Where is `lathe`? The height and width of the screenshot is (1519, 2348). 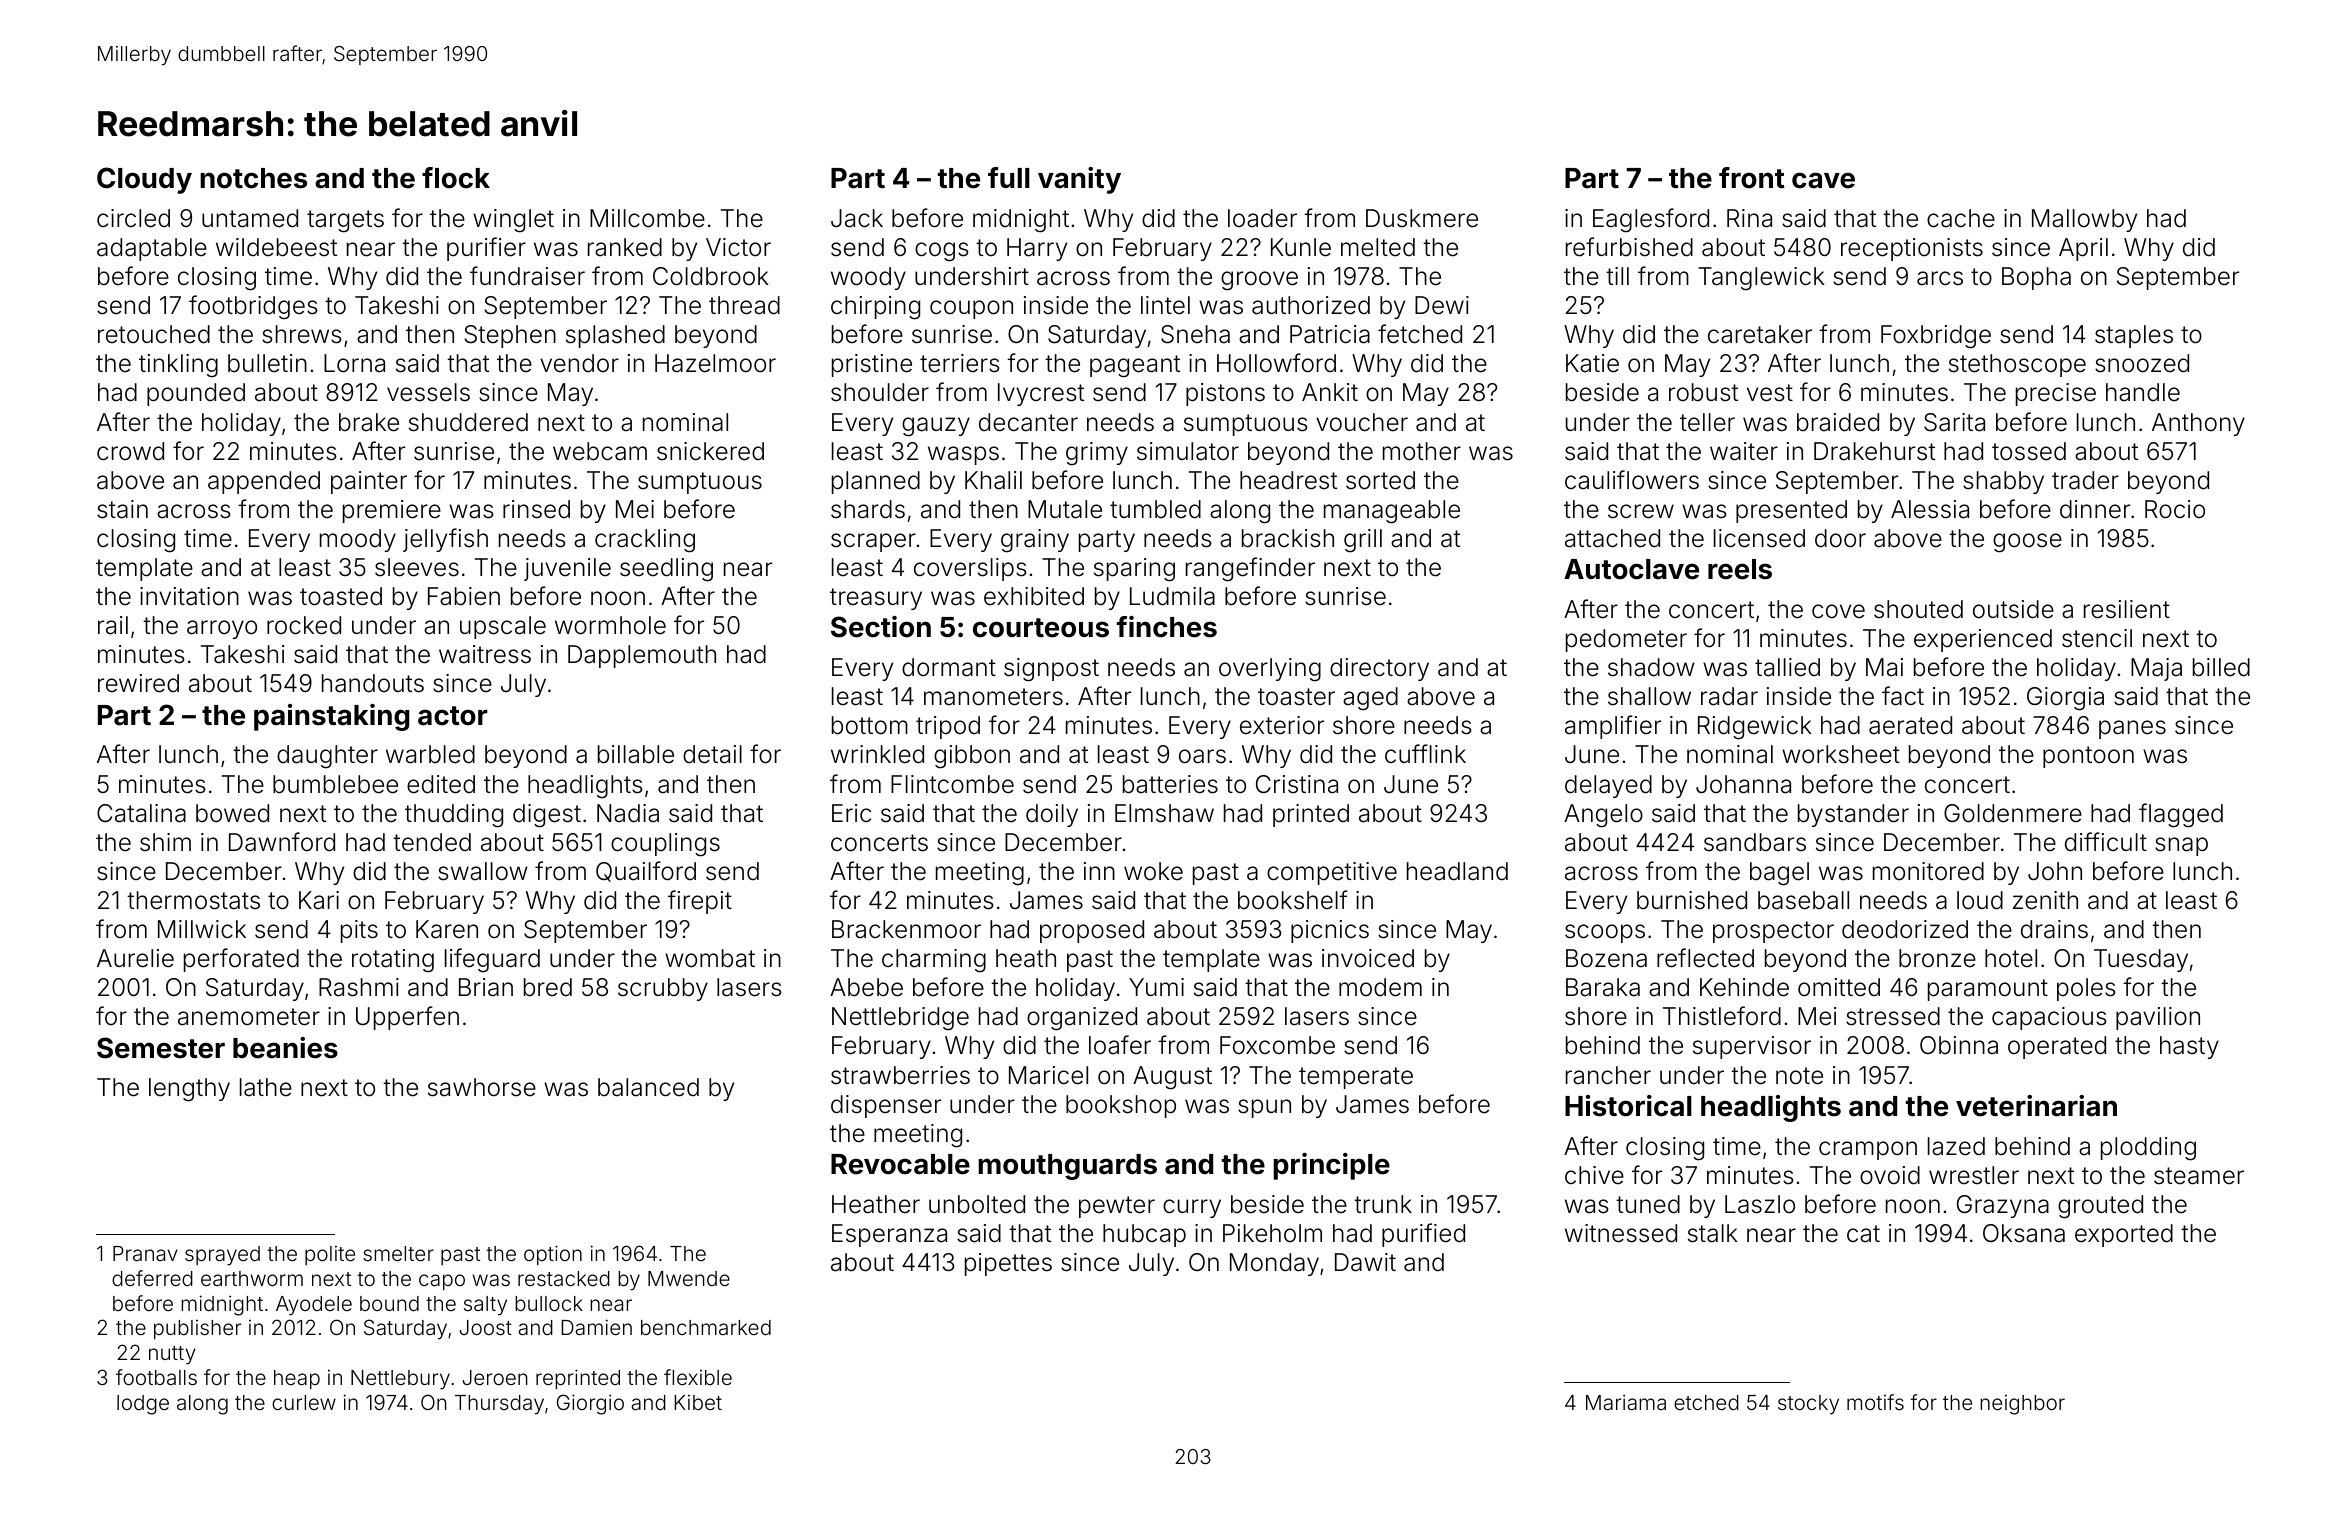 lathe is located at coordinates (266, 1087).
